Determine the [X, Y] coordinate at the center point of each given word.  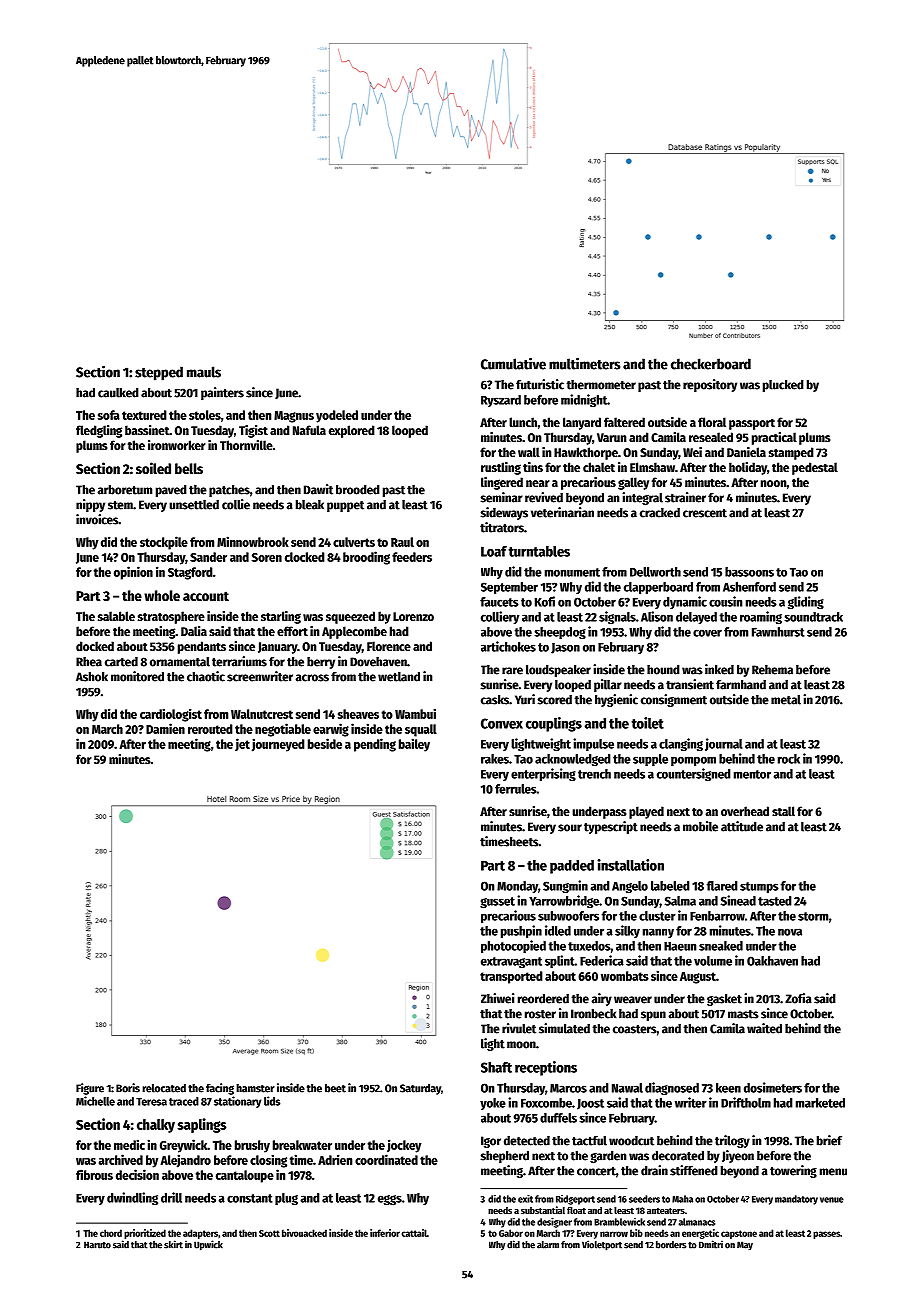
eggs [390, 1200]
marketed [820, 1103]
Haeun [680, 946]
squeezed [350, 617]
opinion [133, 573]
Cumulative [513, 364]
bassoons [749, 572]
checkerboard [711, 364]
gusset [497, 903]
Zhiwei [498, 998]
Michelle [95, 1101]
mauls [204, 372]
